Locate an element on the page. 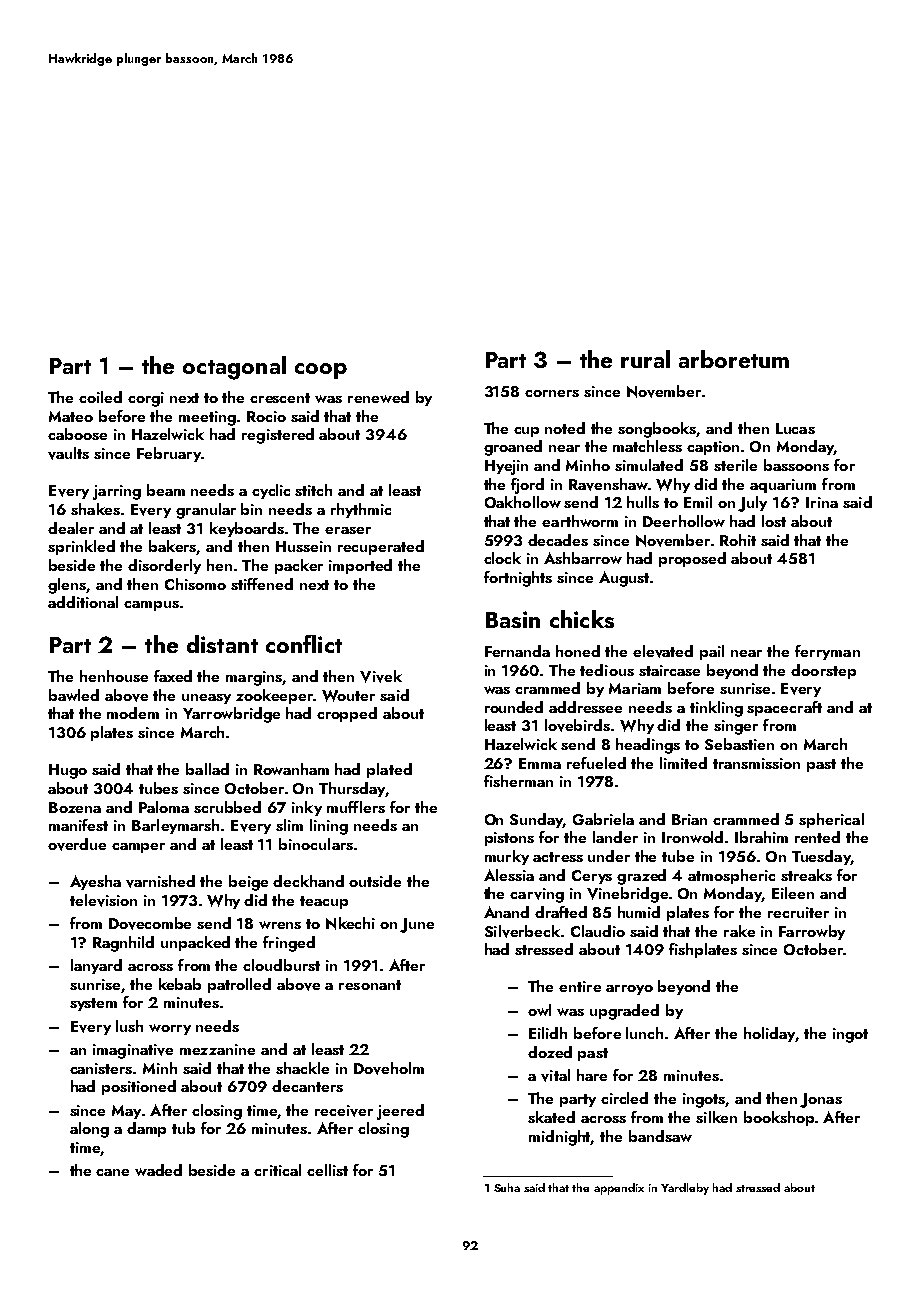 The height and width of the page is (1308, 924). beam is located at coordinates (166, 490).
